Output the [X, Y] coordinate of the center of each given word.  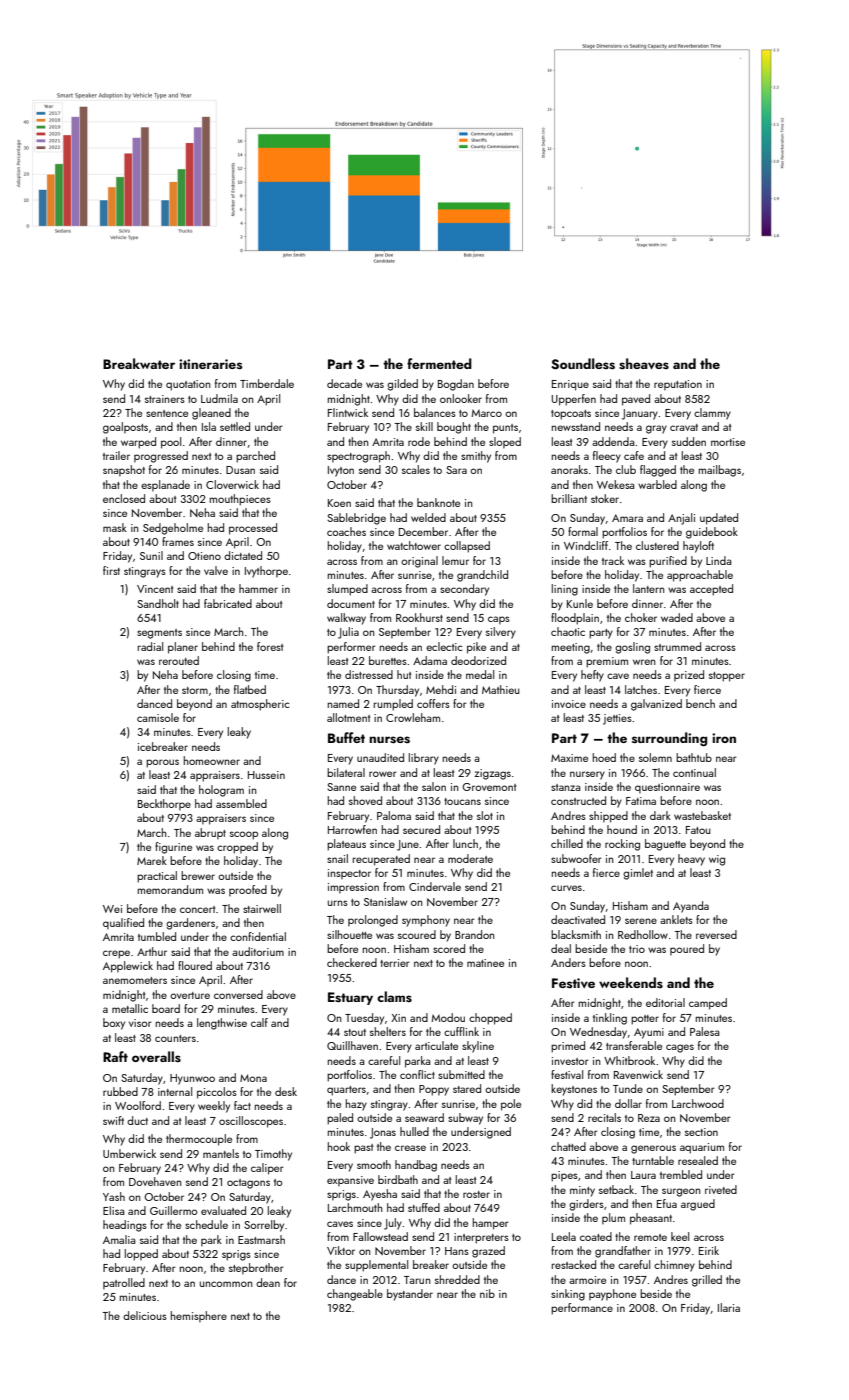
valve [216, 570]
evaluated [223, 1210]
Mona [253, 1078]
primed [568, 1047]
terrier [395, 963]
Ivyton [341, 471]
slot [485, 815]
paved [636, 400]
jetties [617, 719]
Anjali [681, 519]
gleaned [211, 414]
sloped [505, 442]
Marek [152, 860]
